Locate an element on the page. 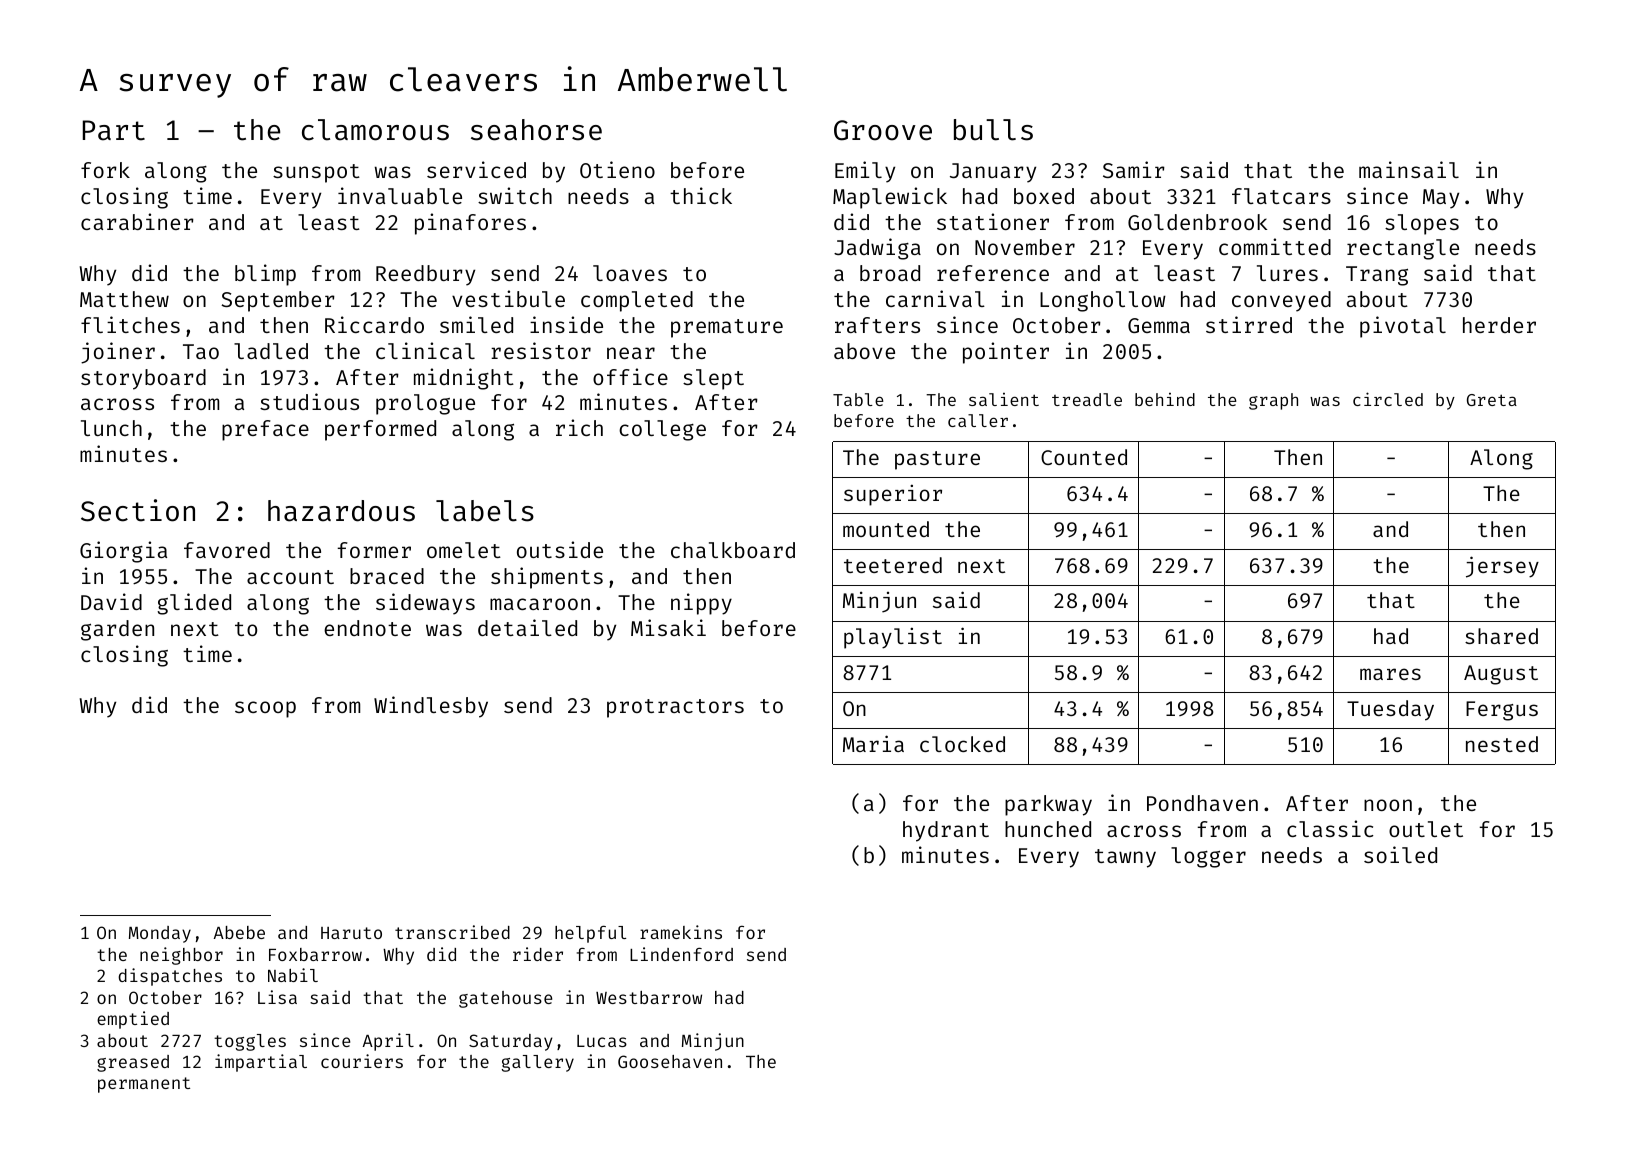 The height and width of the page is (1156, 1635). transcribed is located at coordinates (452, 932).
